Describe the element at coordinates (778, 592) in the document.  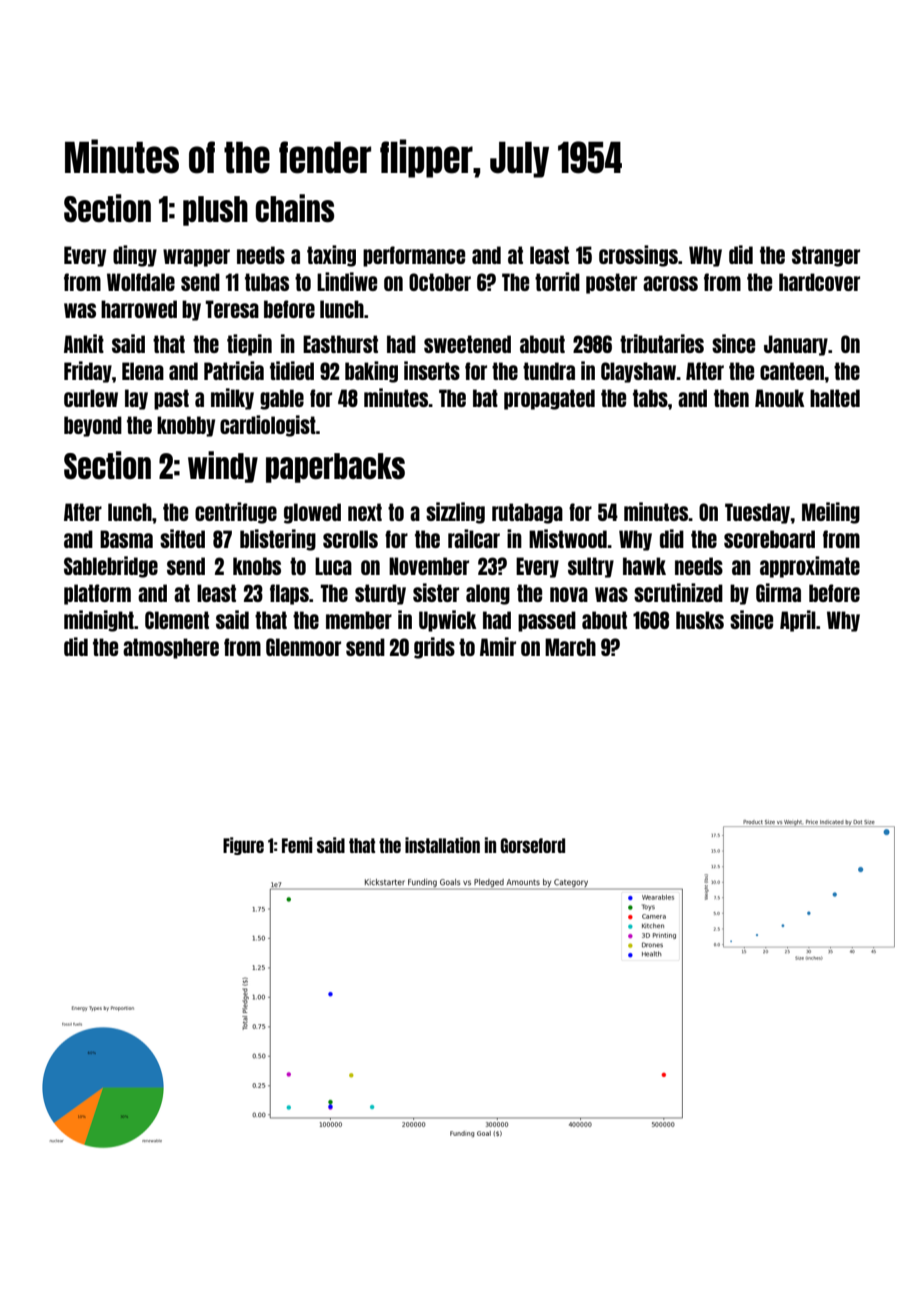
I see `Girma` at that location.
